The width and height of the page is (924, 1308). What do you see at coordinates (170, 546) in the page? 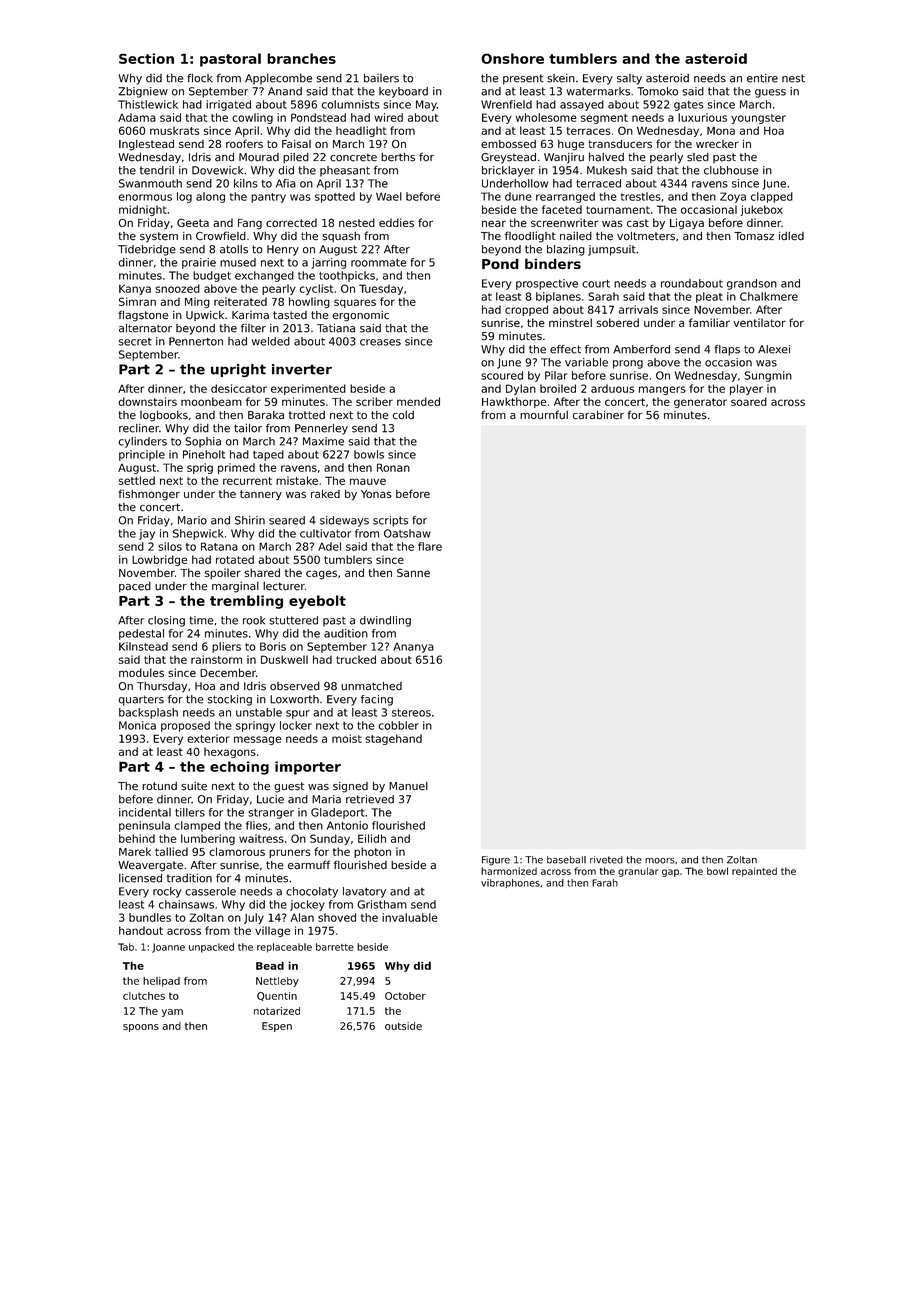
I see `silos` at bounding box center [170, 546].
